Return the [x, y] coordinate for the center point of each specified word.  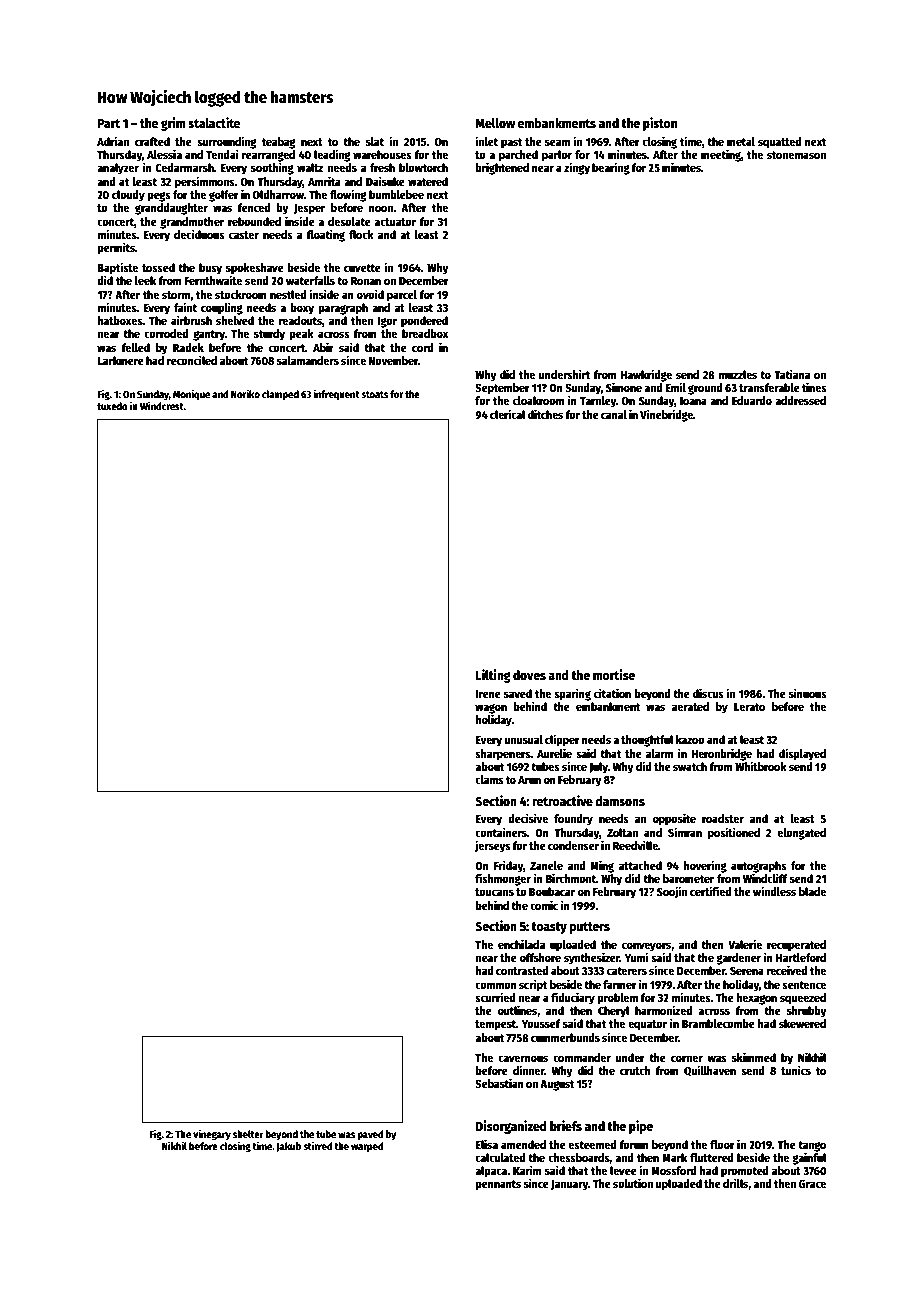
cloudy [128, 196]
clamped [280, 395]
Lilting [493, 676]
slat [375, 141]
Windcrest [162, 405]
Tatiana [792, 374]
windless [774, 891]
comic [544, 905]
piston [660, 124]
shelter [248, 1134]
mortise [614, 674]
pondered [424, 322]
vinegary [212, 1135]
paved [370, 1135]
